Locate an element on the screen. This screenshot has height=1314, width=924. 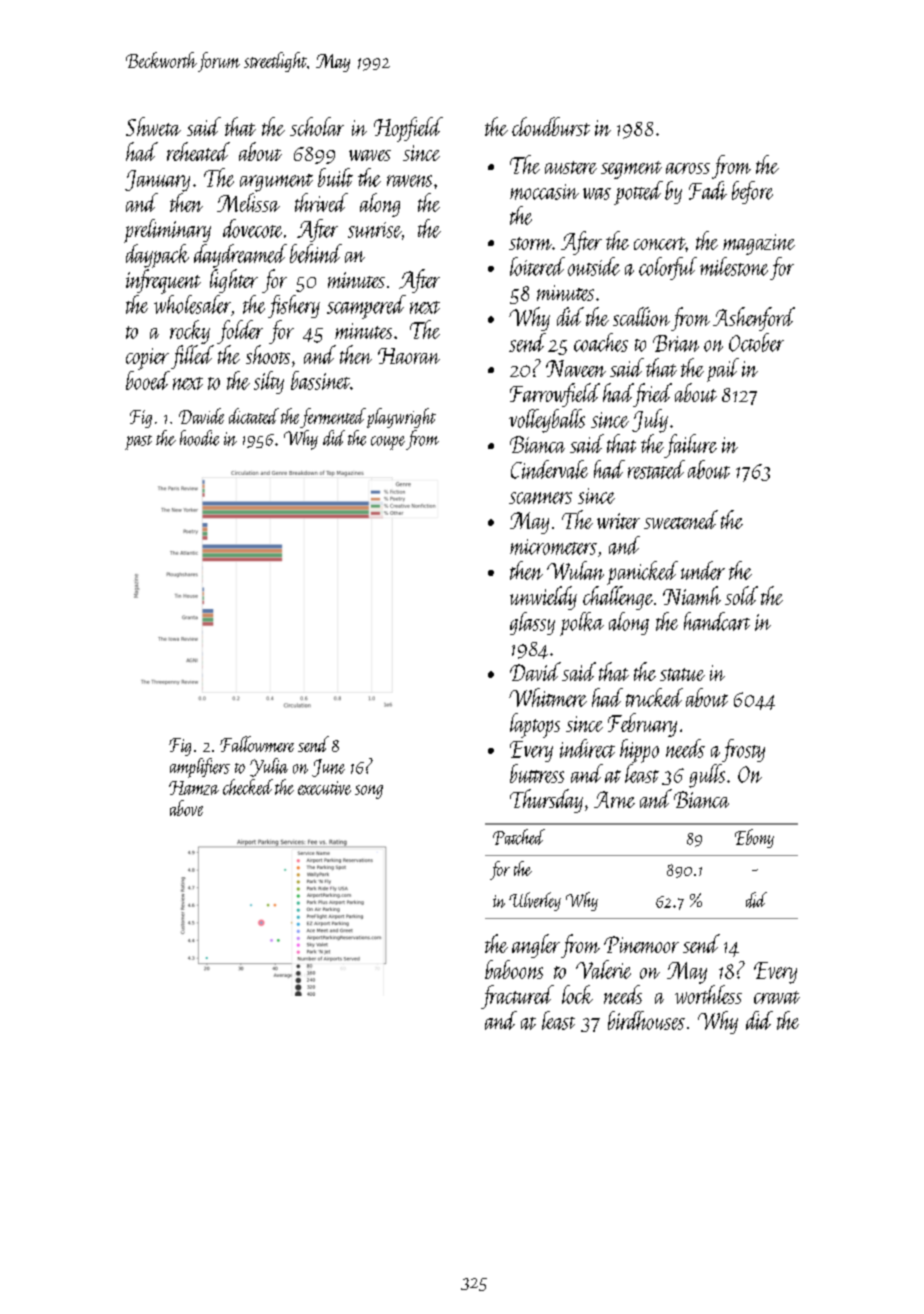
sweetened is located at coordinates (681, 519).
